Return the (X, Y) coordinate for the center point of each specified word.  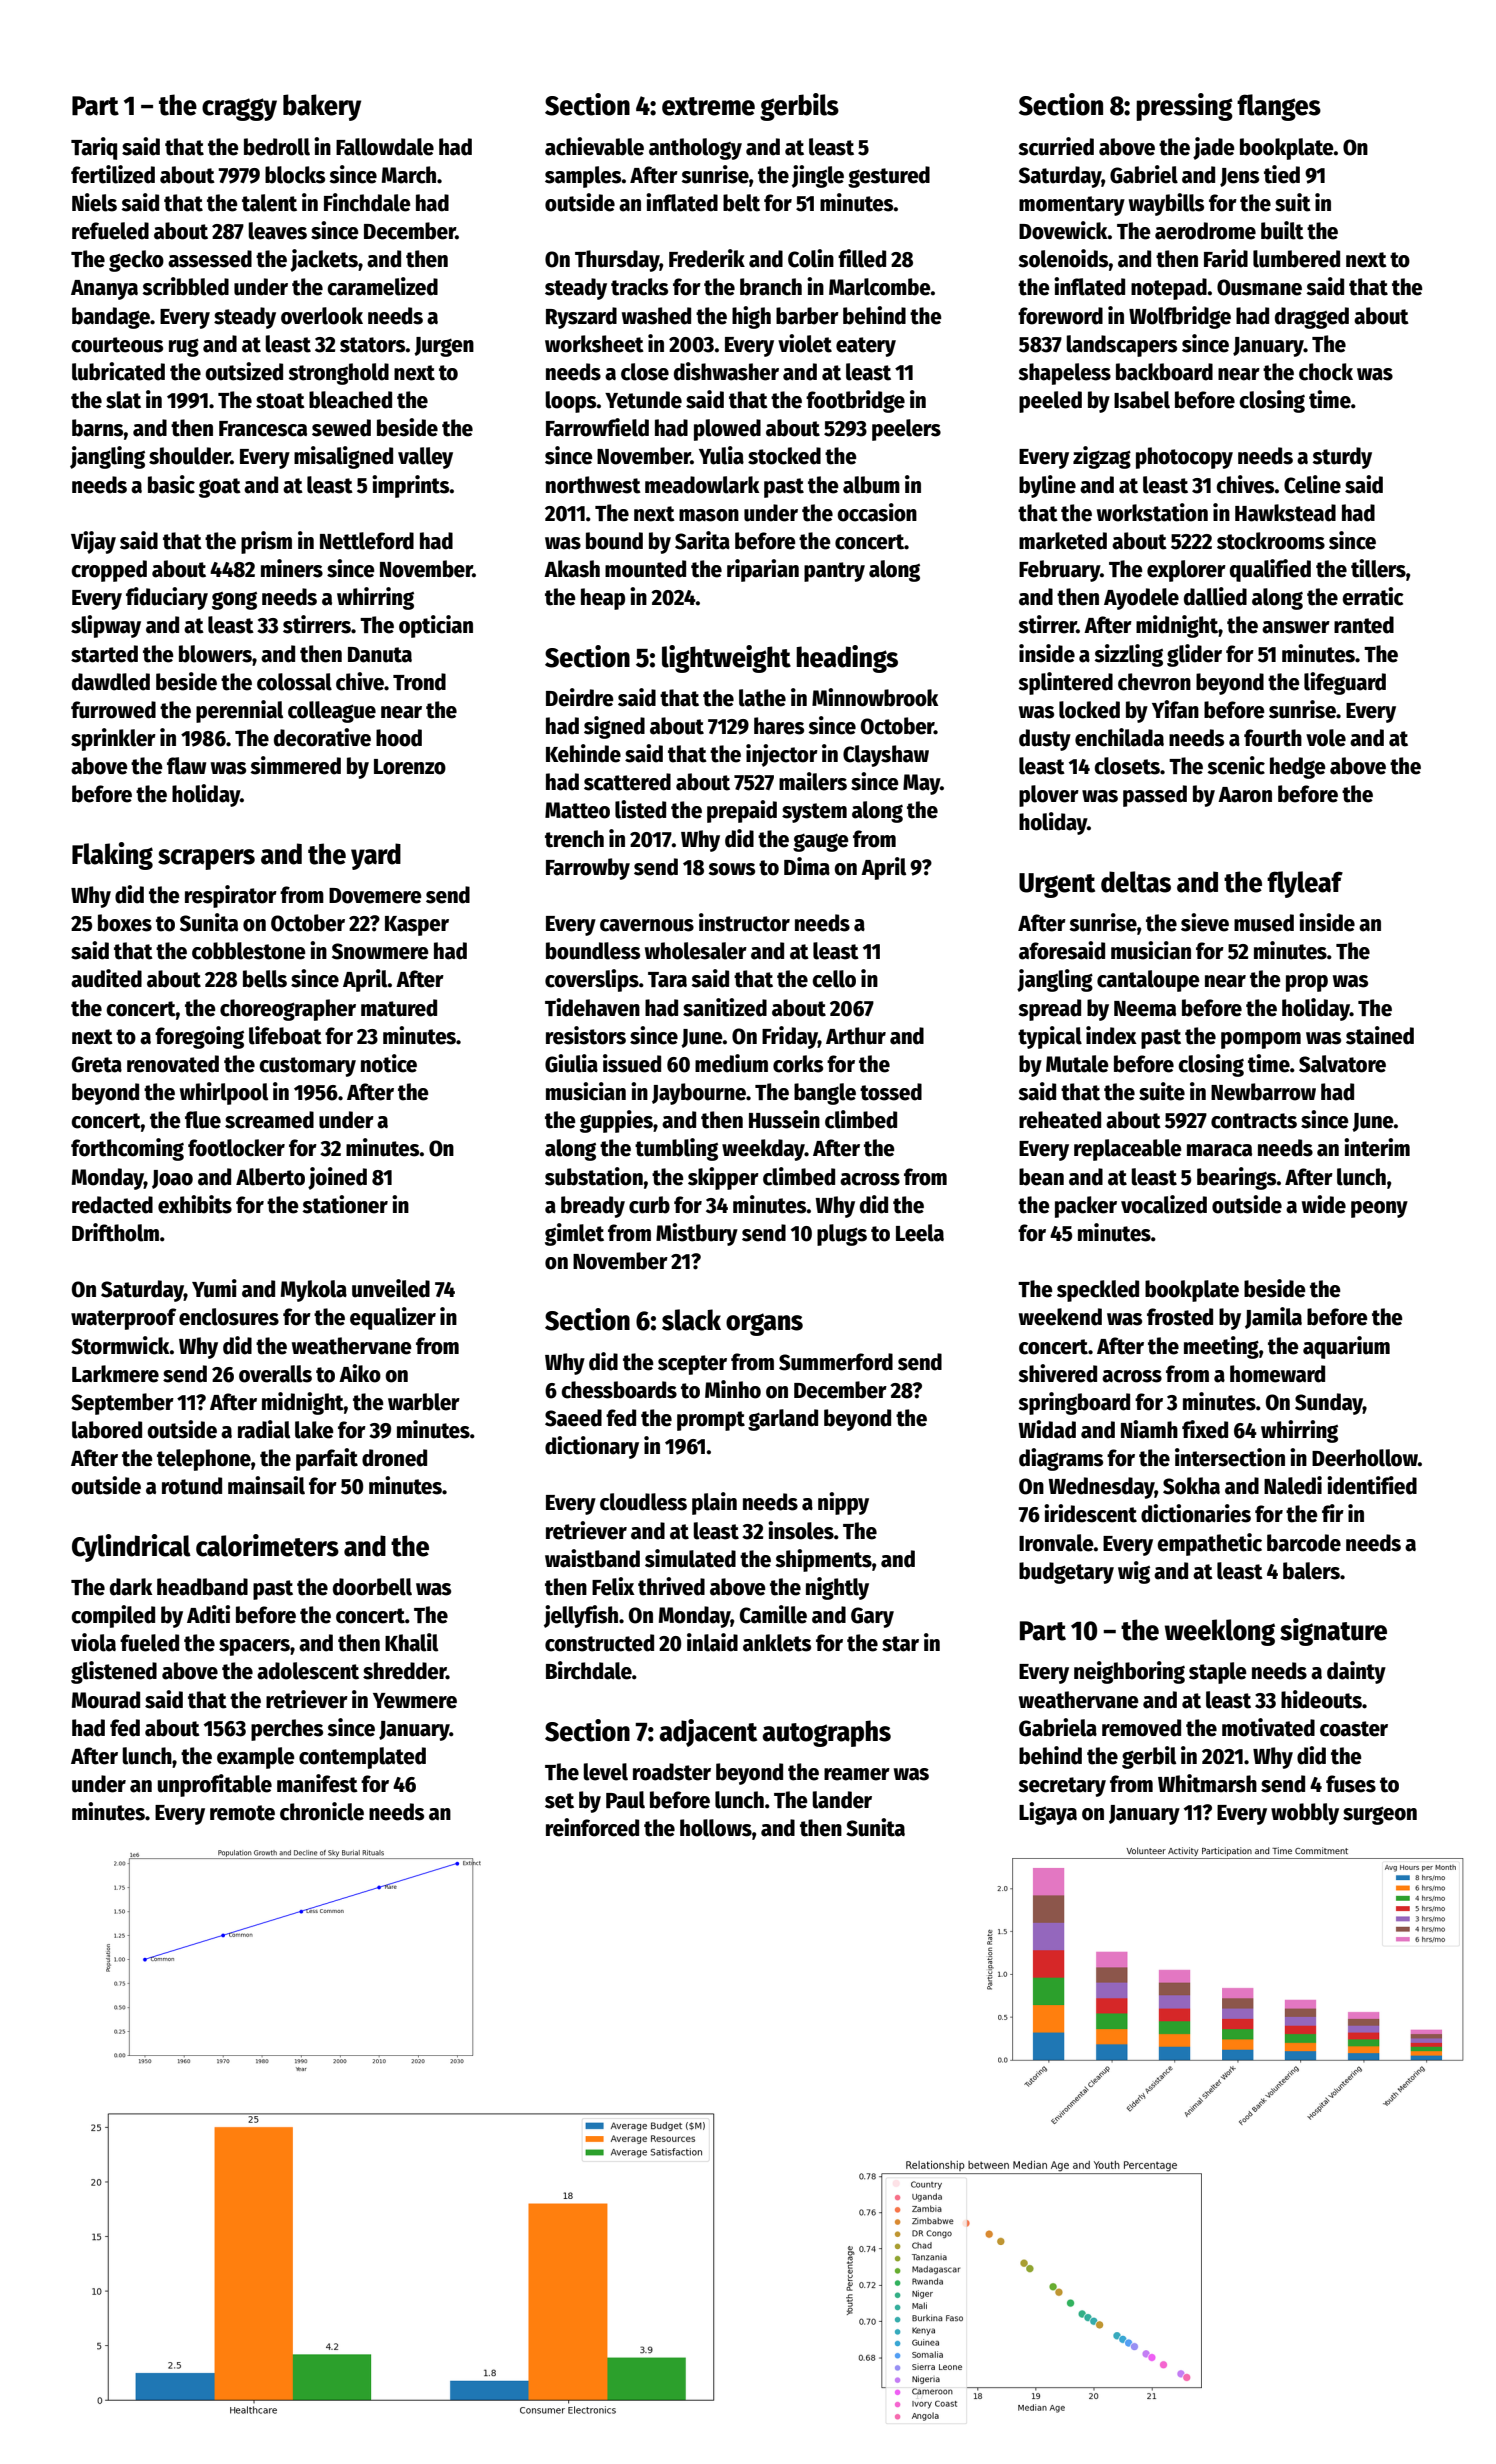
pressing (1184, 107)
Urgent (1057, 885)
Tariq (94, 148)
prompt (711, 1421)
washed (656, 316)
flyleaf (1305, 884)
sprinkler (113, 739)
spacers (254, 1647)
